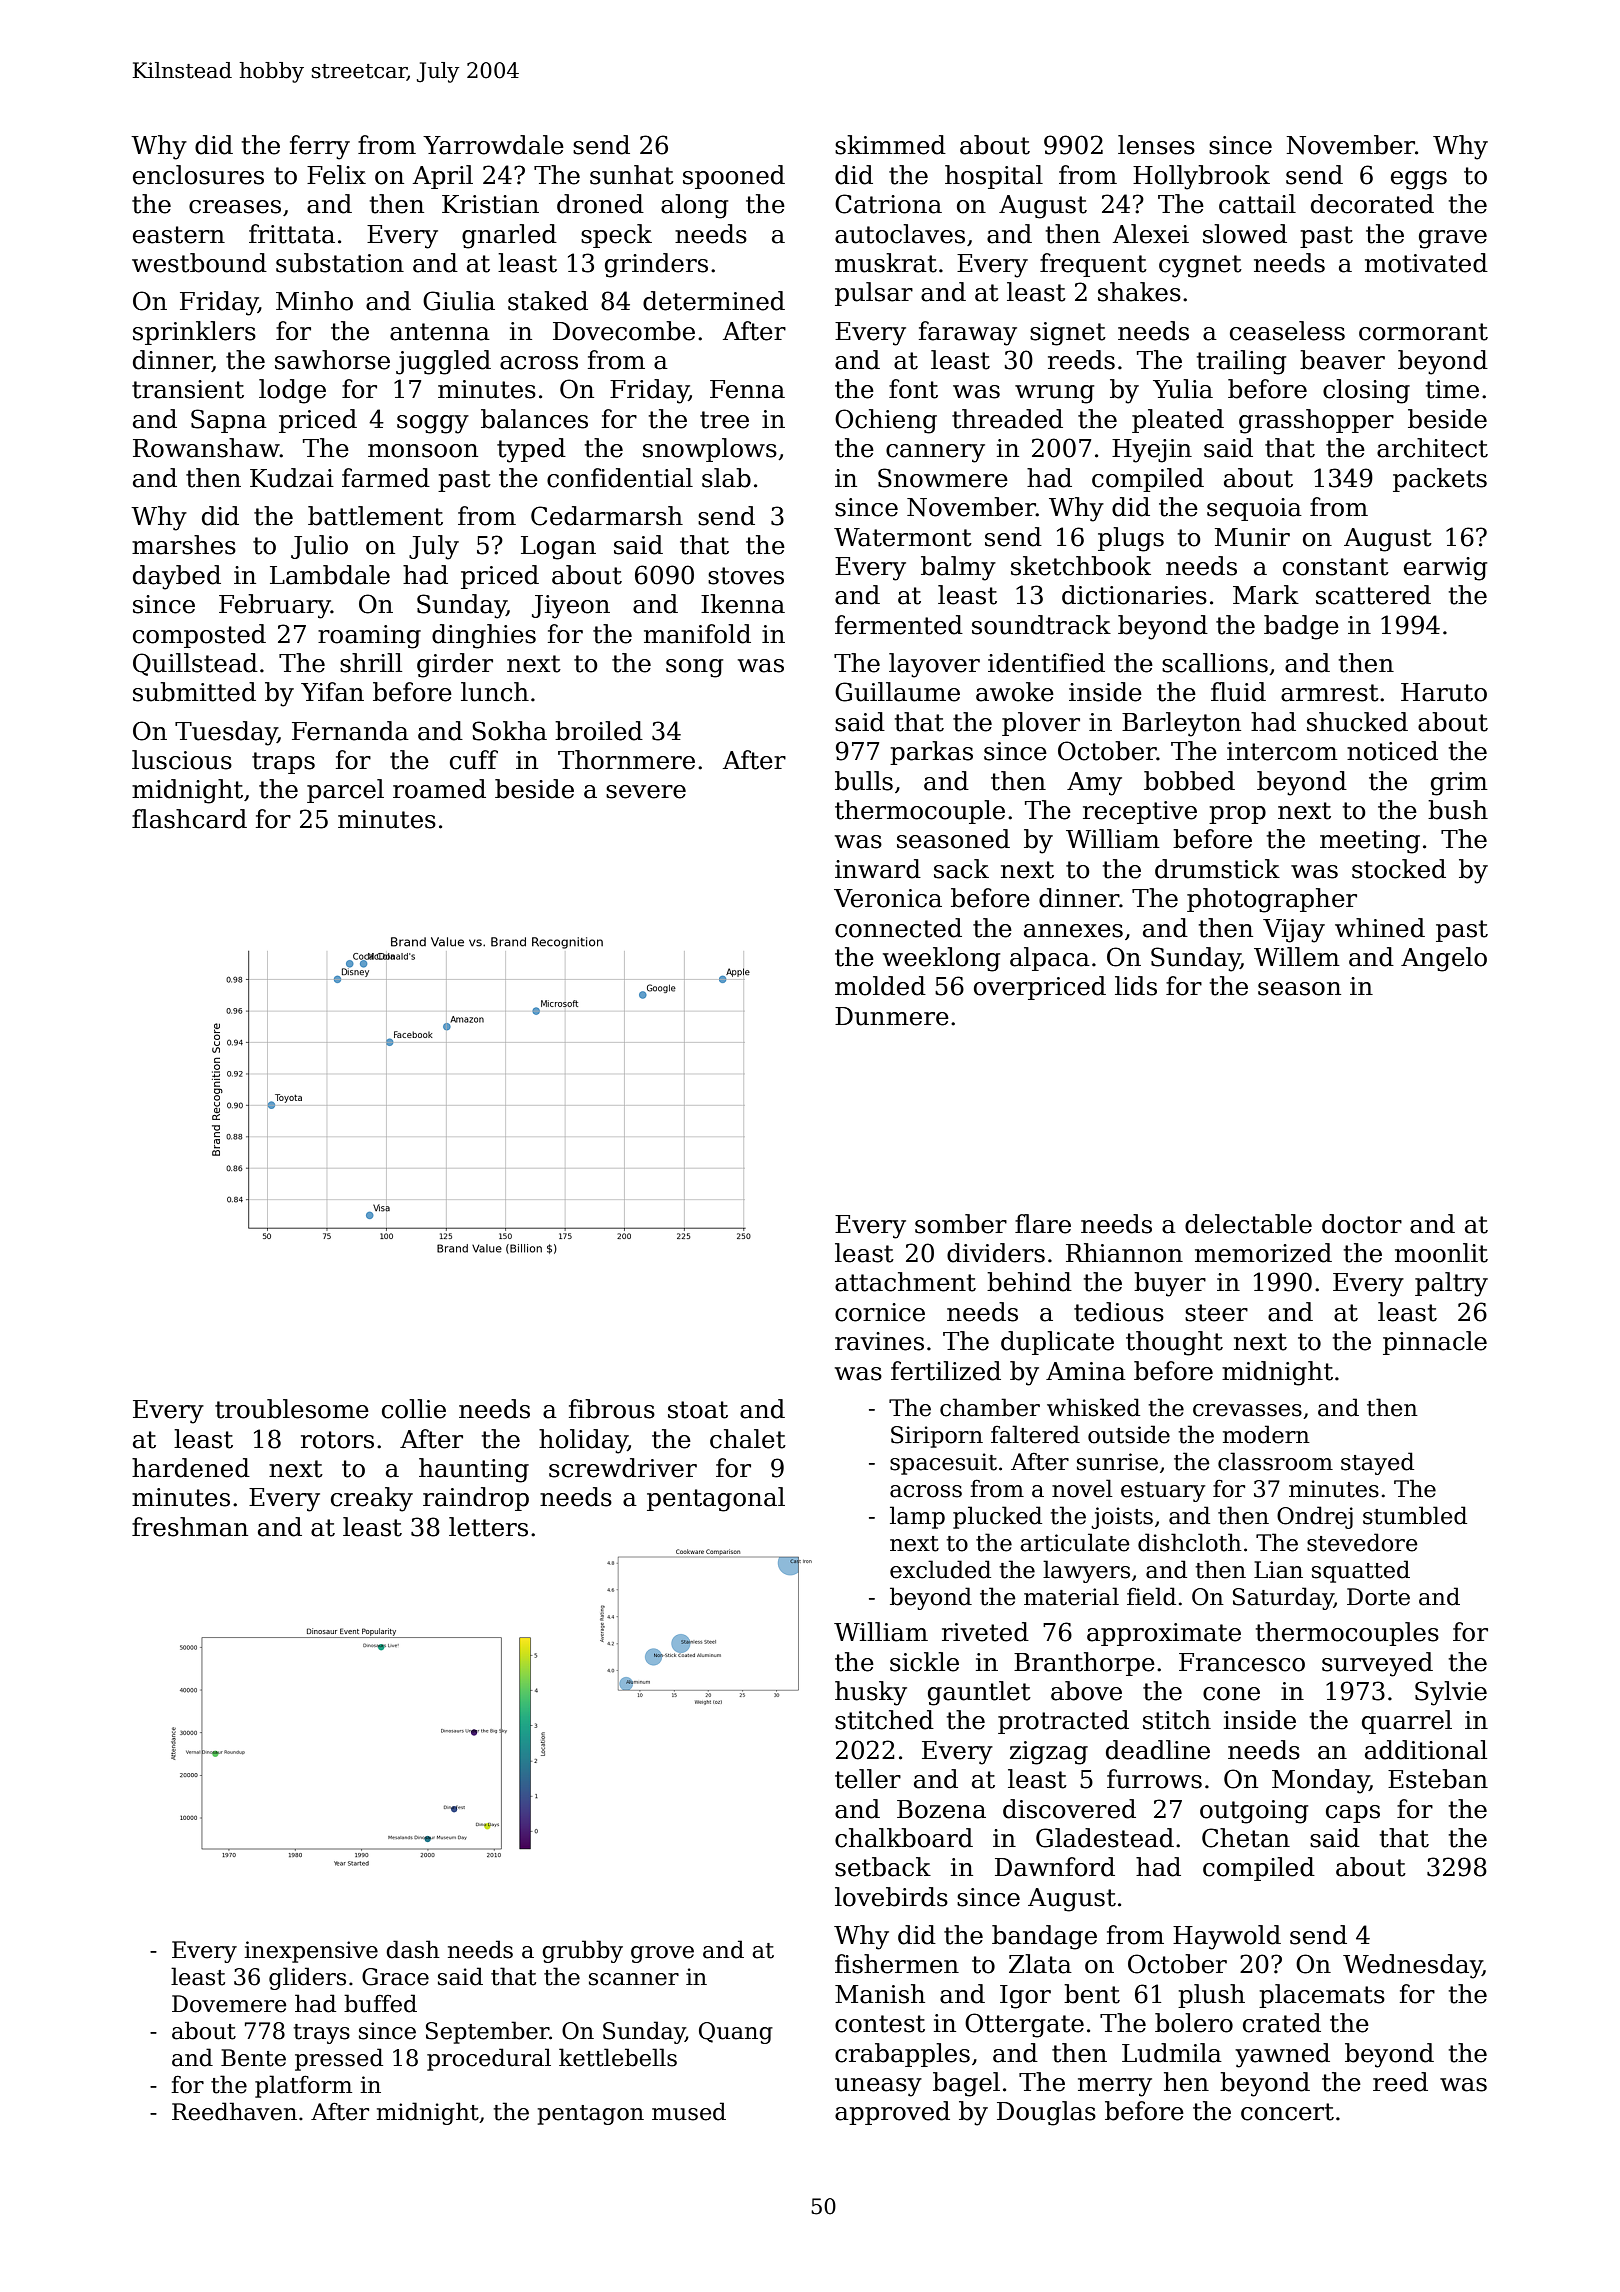 This screenshot has width=1620, height=2292. Describe the element at coordinates (198, 175) in the screenshot. I see `enclosures` at that location.
